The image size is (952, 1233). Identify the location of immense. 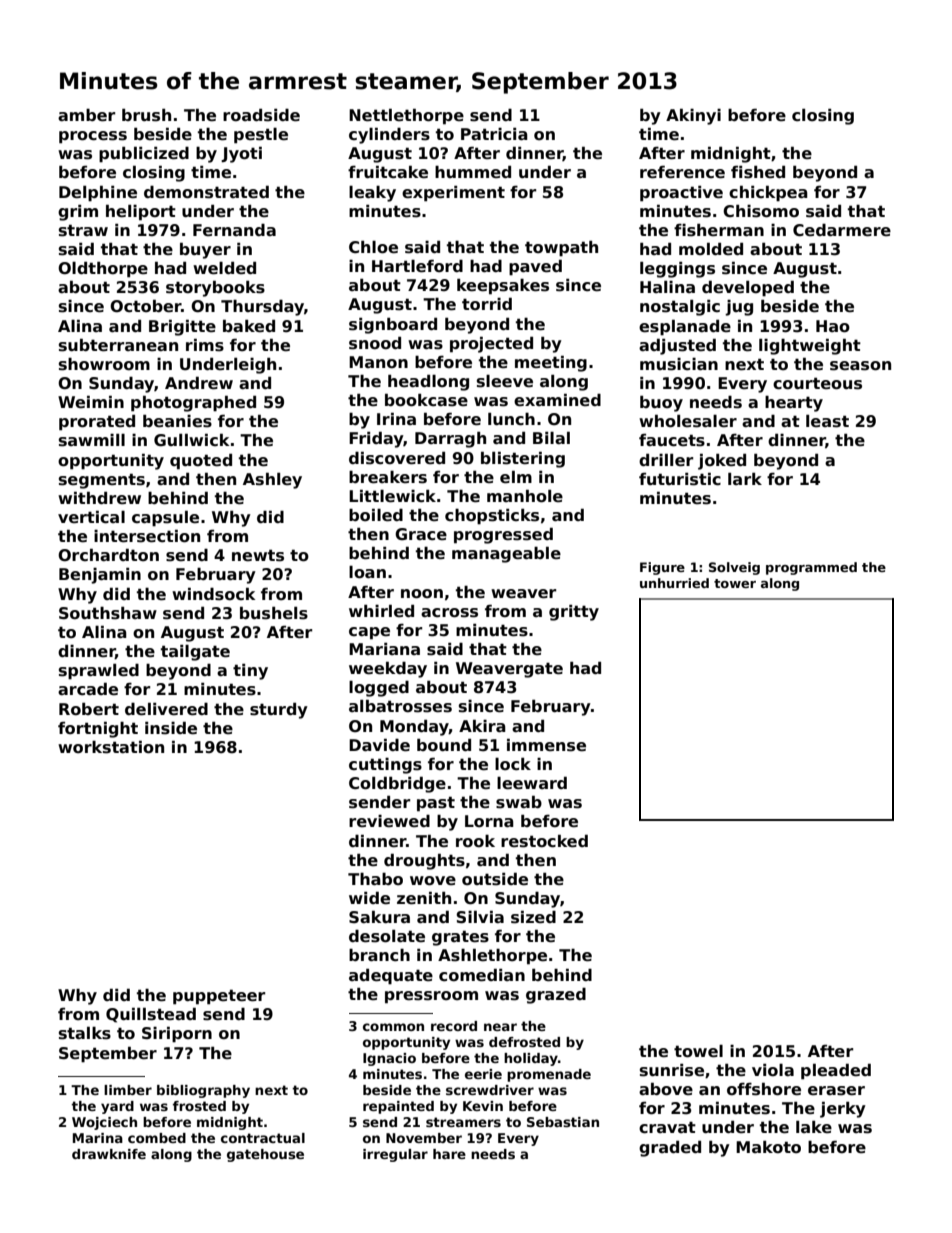
(546, 745).
